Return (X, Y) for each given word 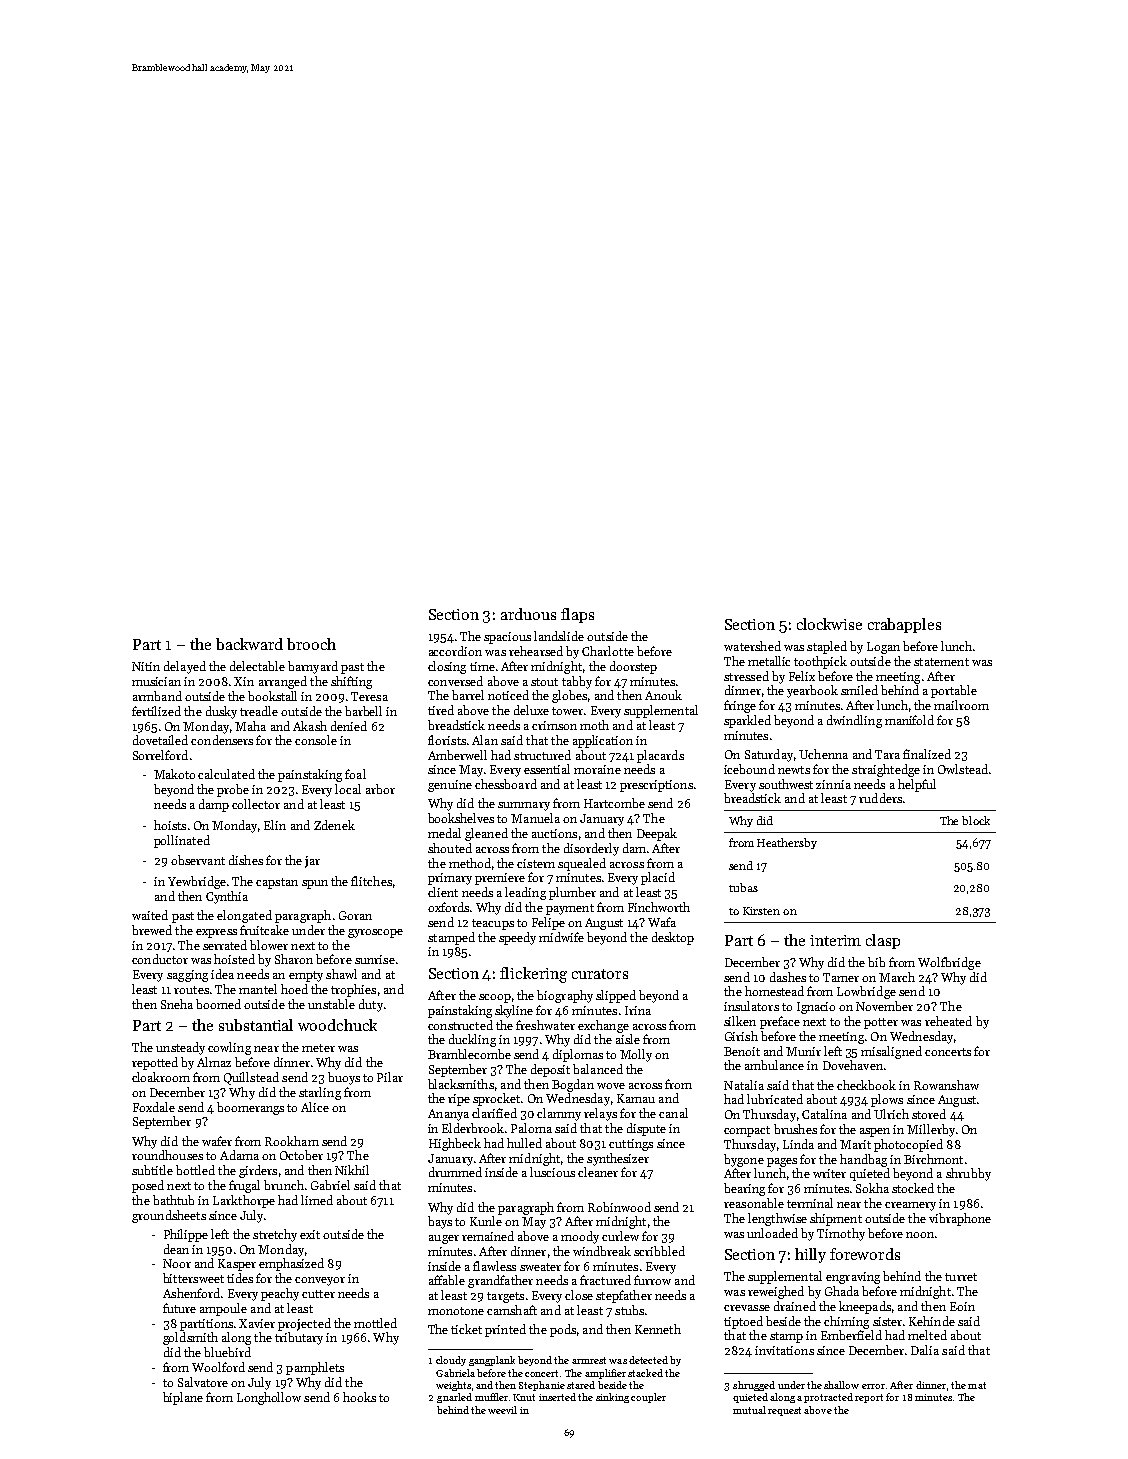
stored (929, 1114)
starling (320, 1093)
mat (977, 1385)
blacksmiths (461, 1084)
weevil (502, 1410)
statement (941, 662)
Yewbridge (197, 882)
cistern (536, 863)
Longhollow (269, 1398)
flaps (577, 615)
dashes (788, 977)
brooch (311, 644)
